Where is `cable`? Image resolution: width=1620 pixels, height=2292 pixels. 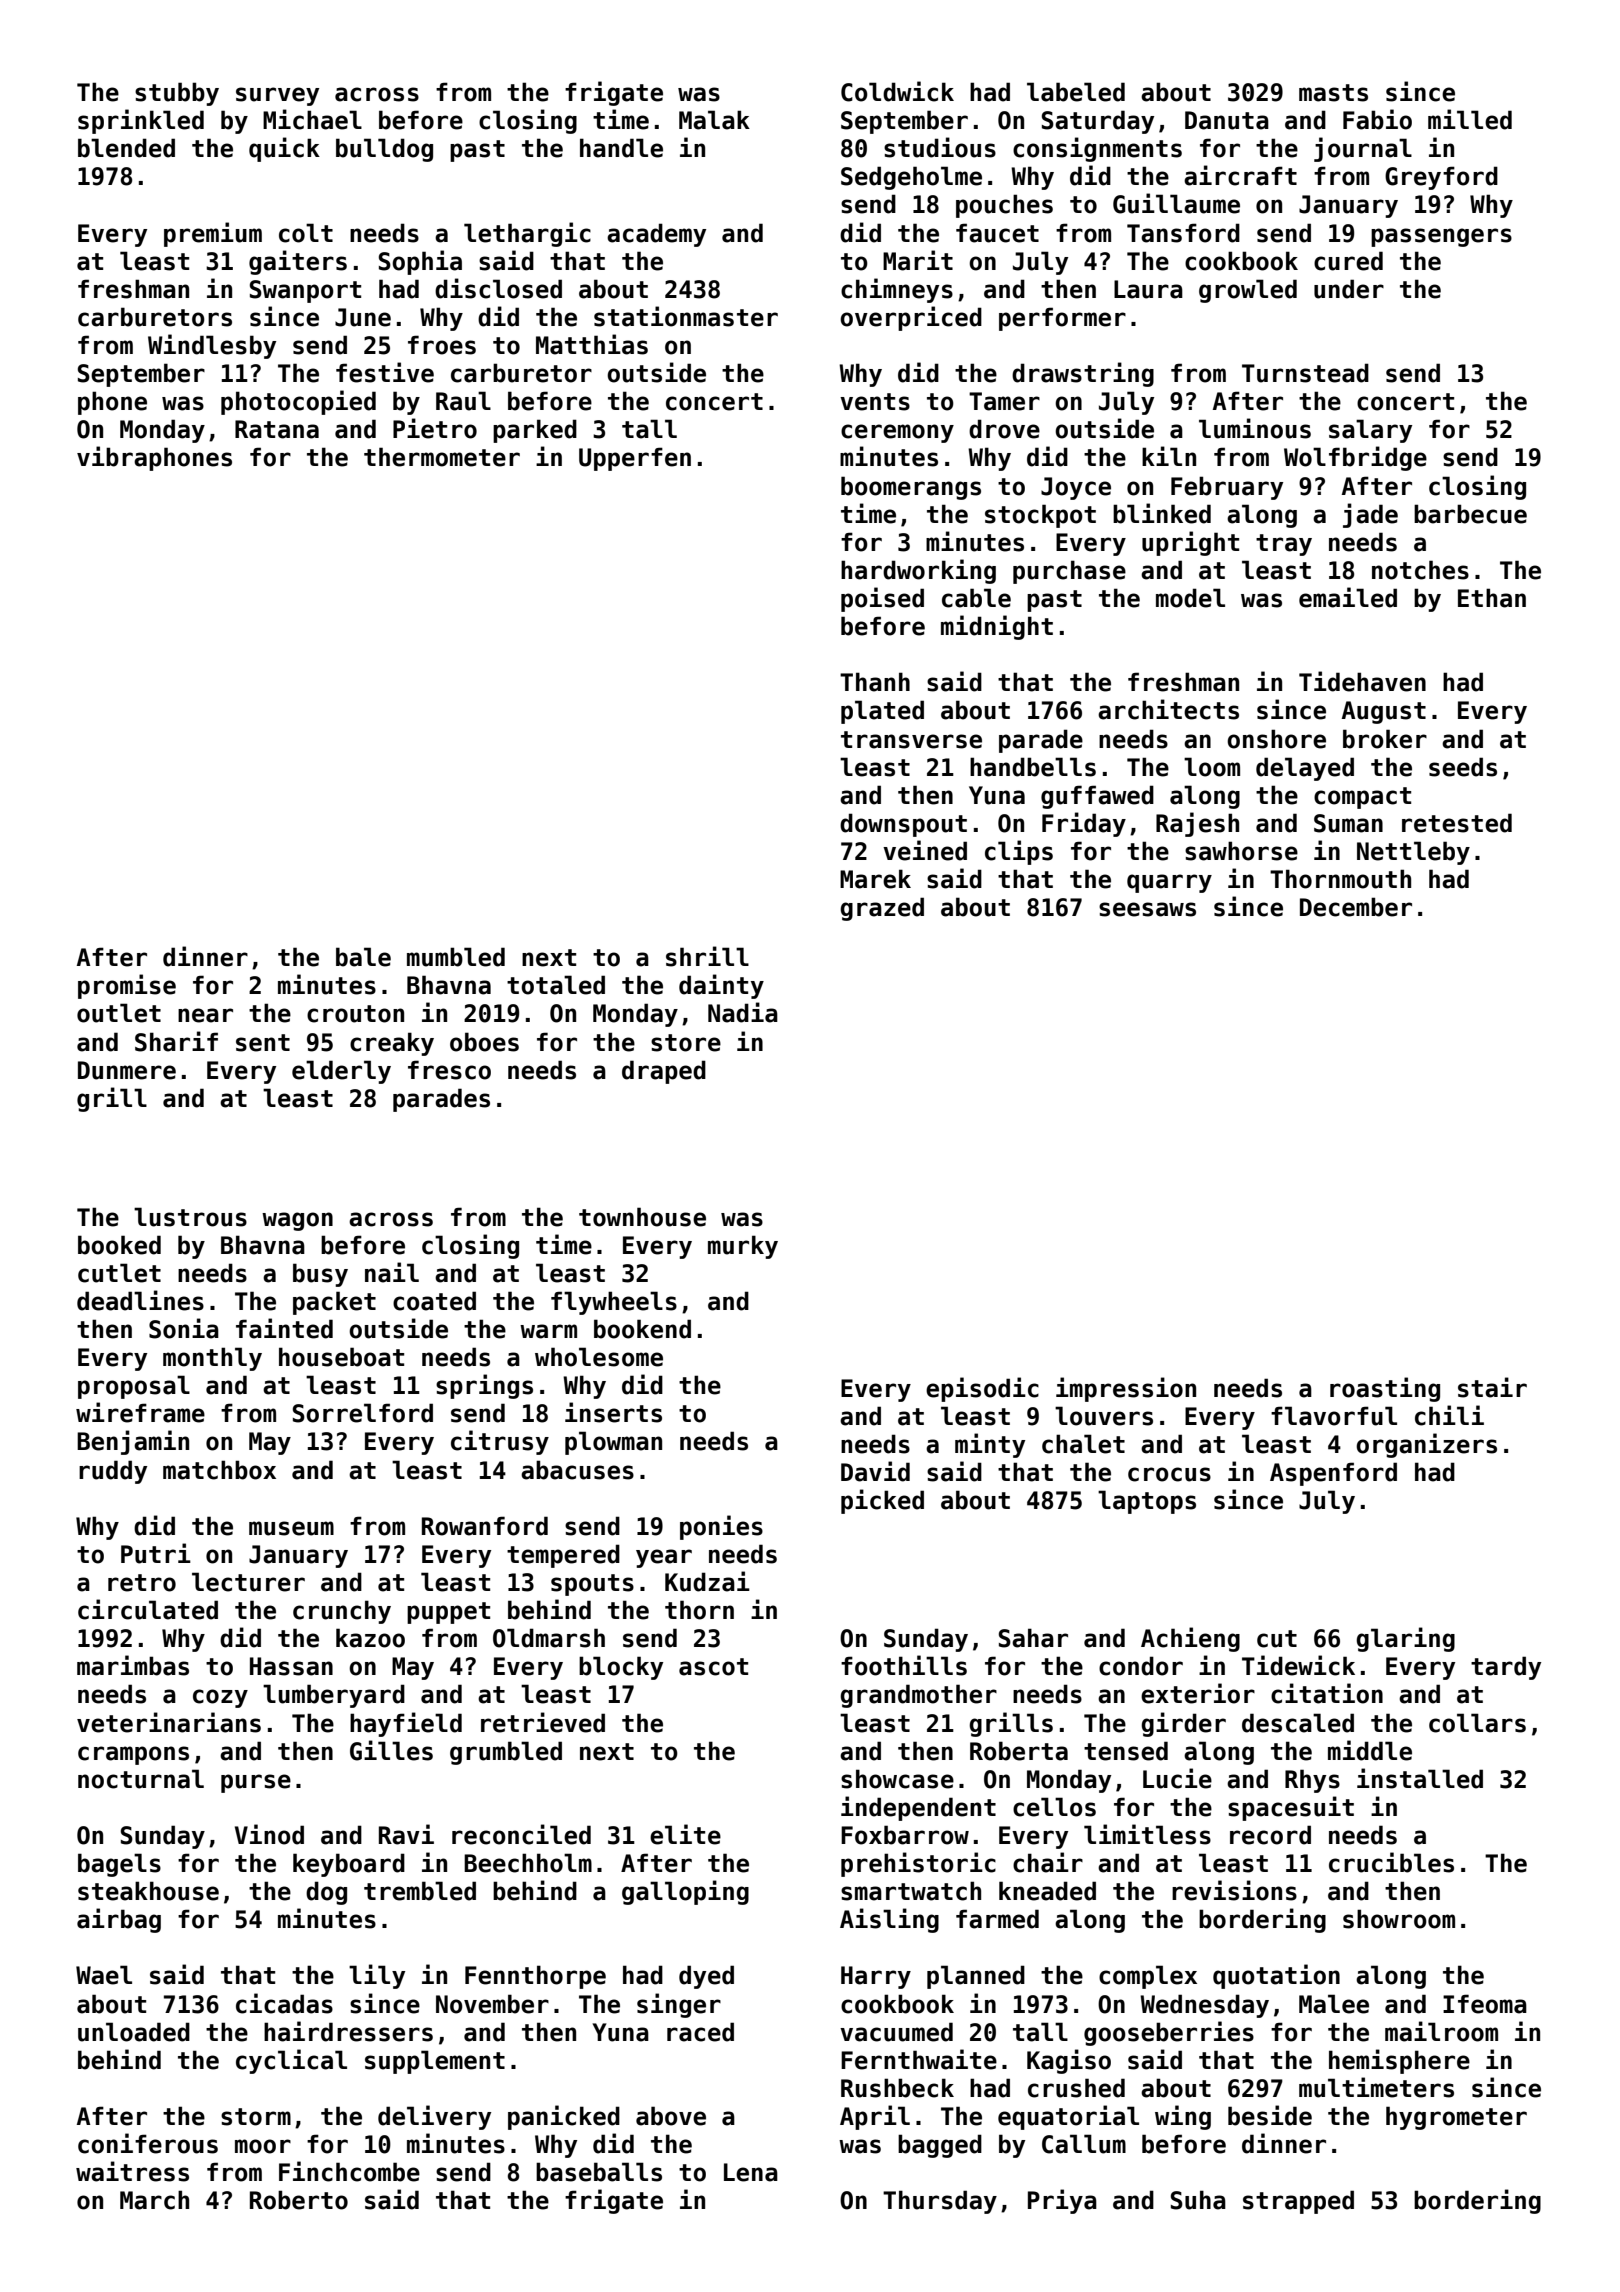
cable is located at coordinates (976, 598).
